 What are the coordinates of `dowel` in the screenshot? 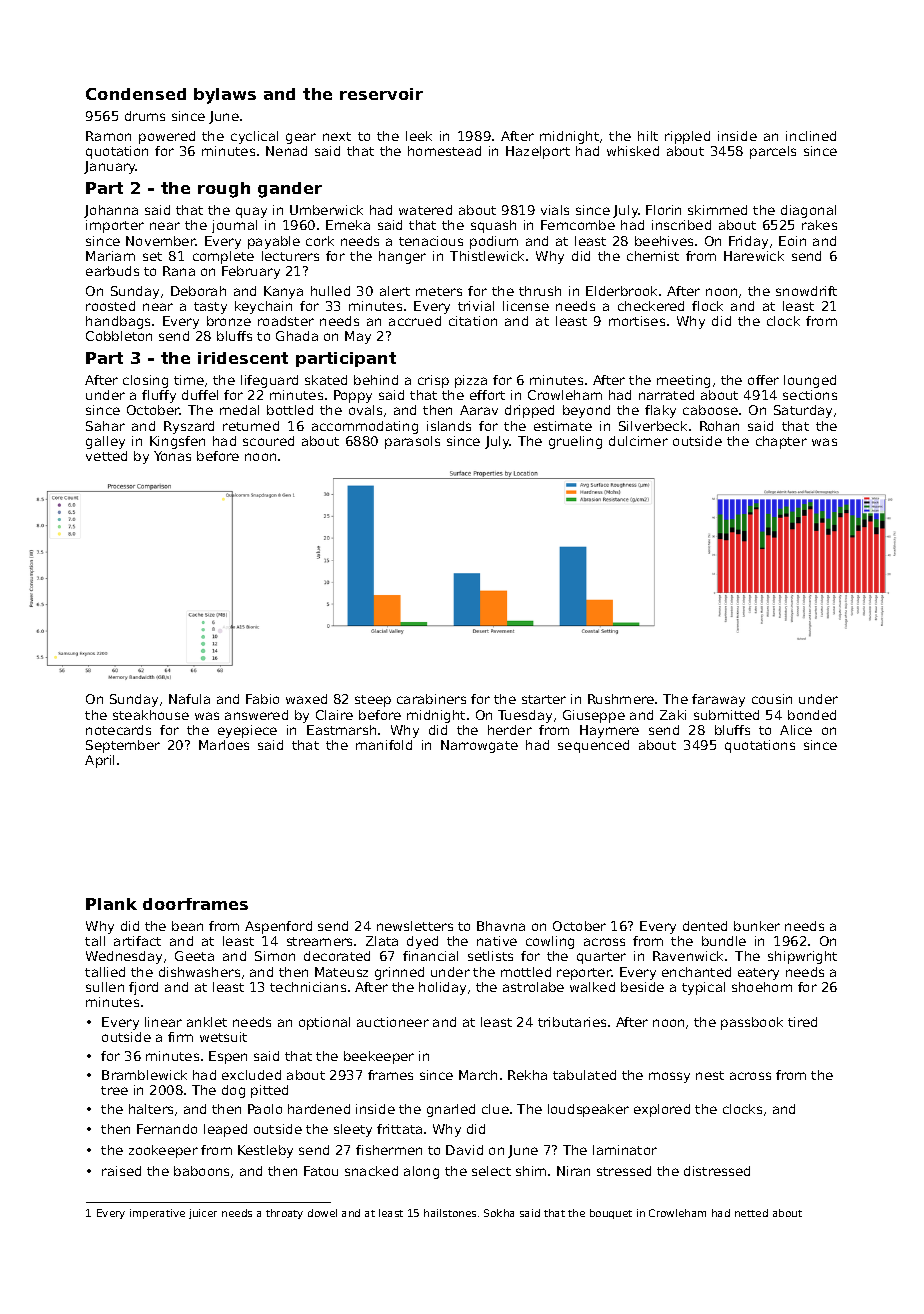 It's located at (322, 1213).
